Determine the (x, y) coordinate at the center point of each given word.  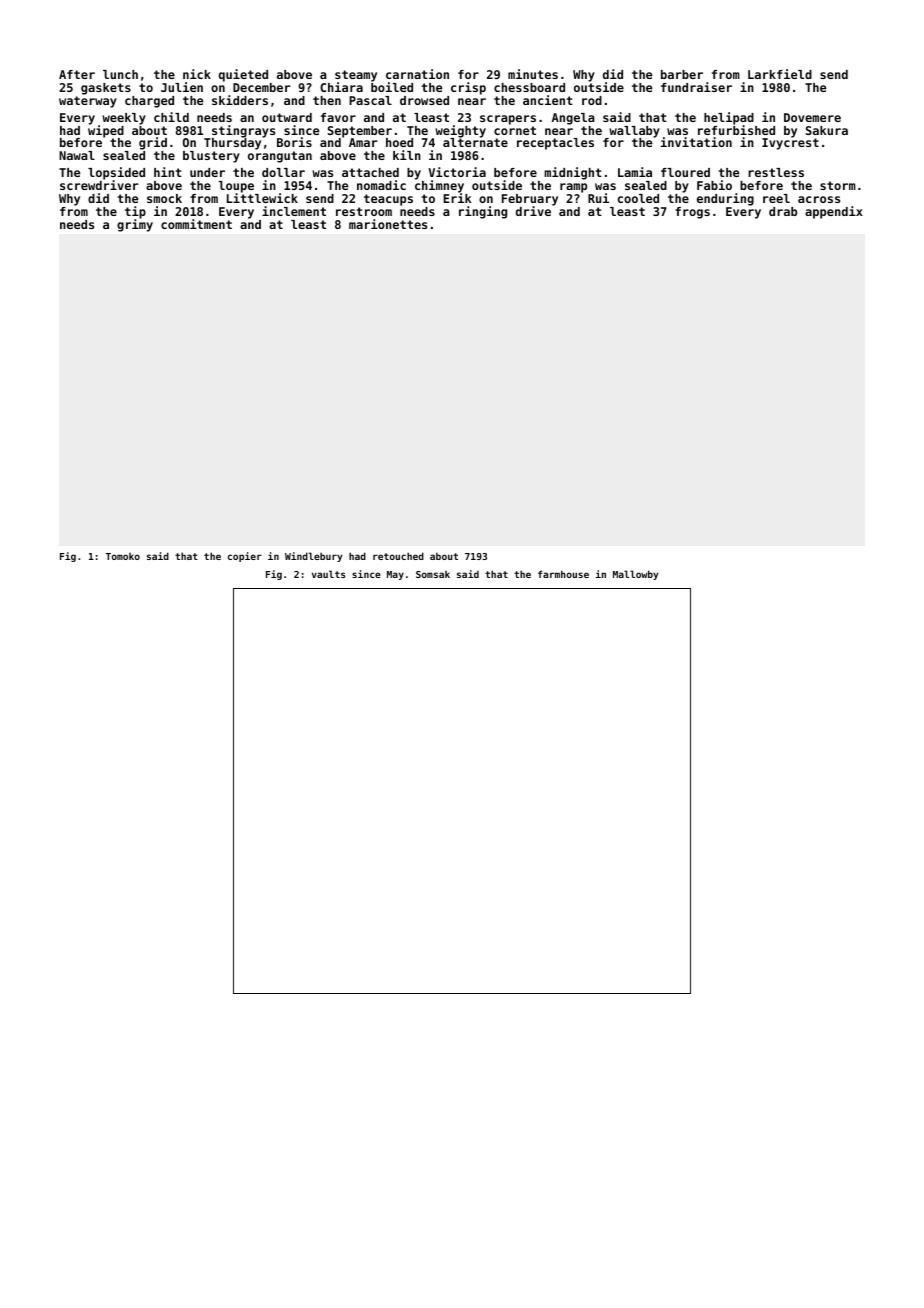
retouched (398, 556)
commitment (196, 224)
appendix (834, 212)
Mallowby (635, 575)
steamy (356, 76)
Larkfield (780, 74)
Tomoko (123, 556)
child (171, 117)
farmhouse (563, 574)
